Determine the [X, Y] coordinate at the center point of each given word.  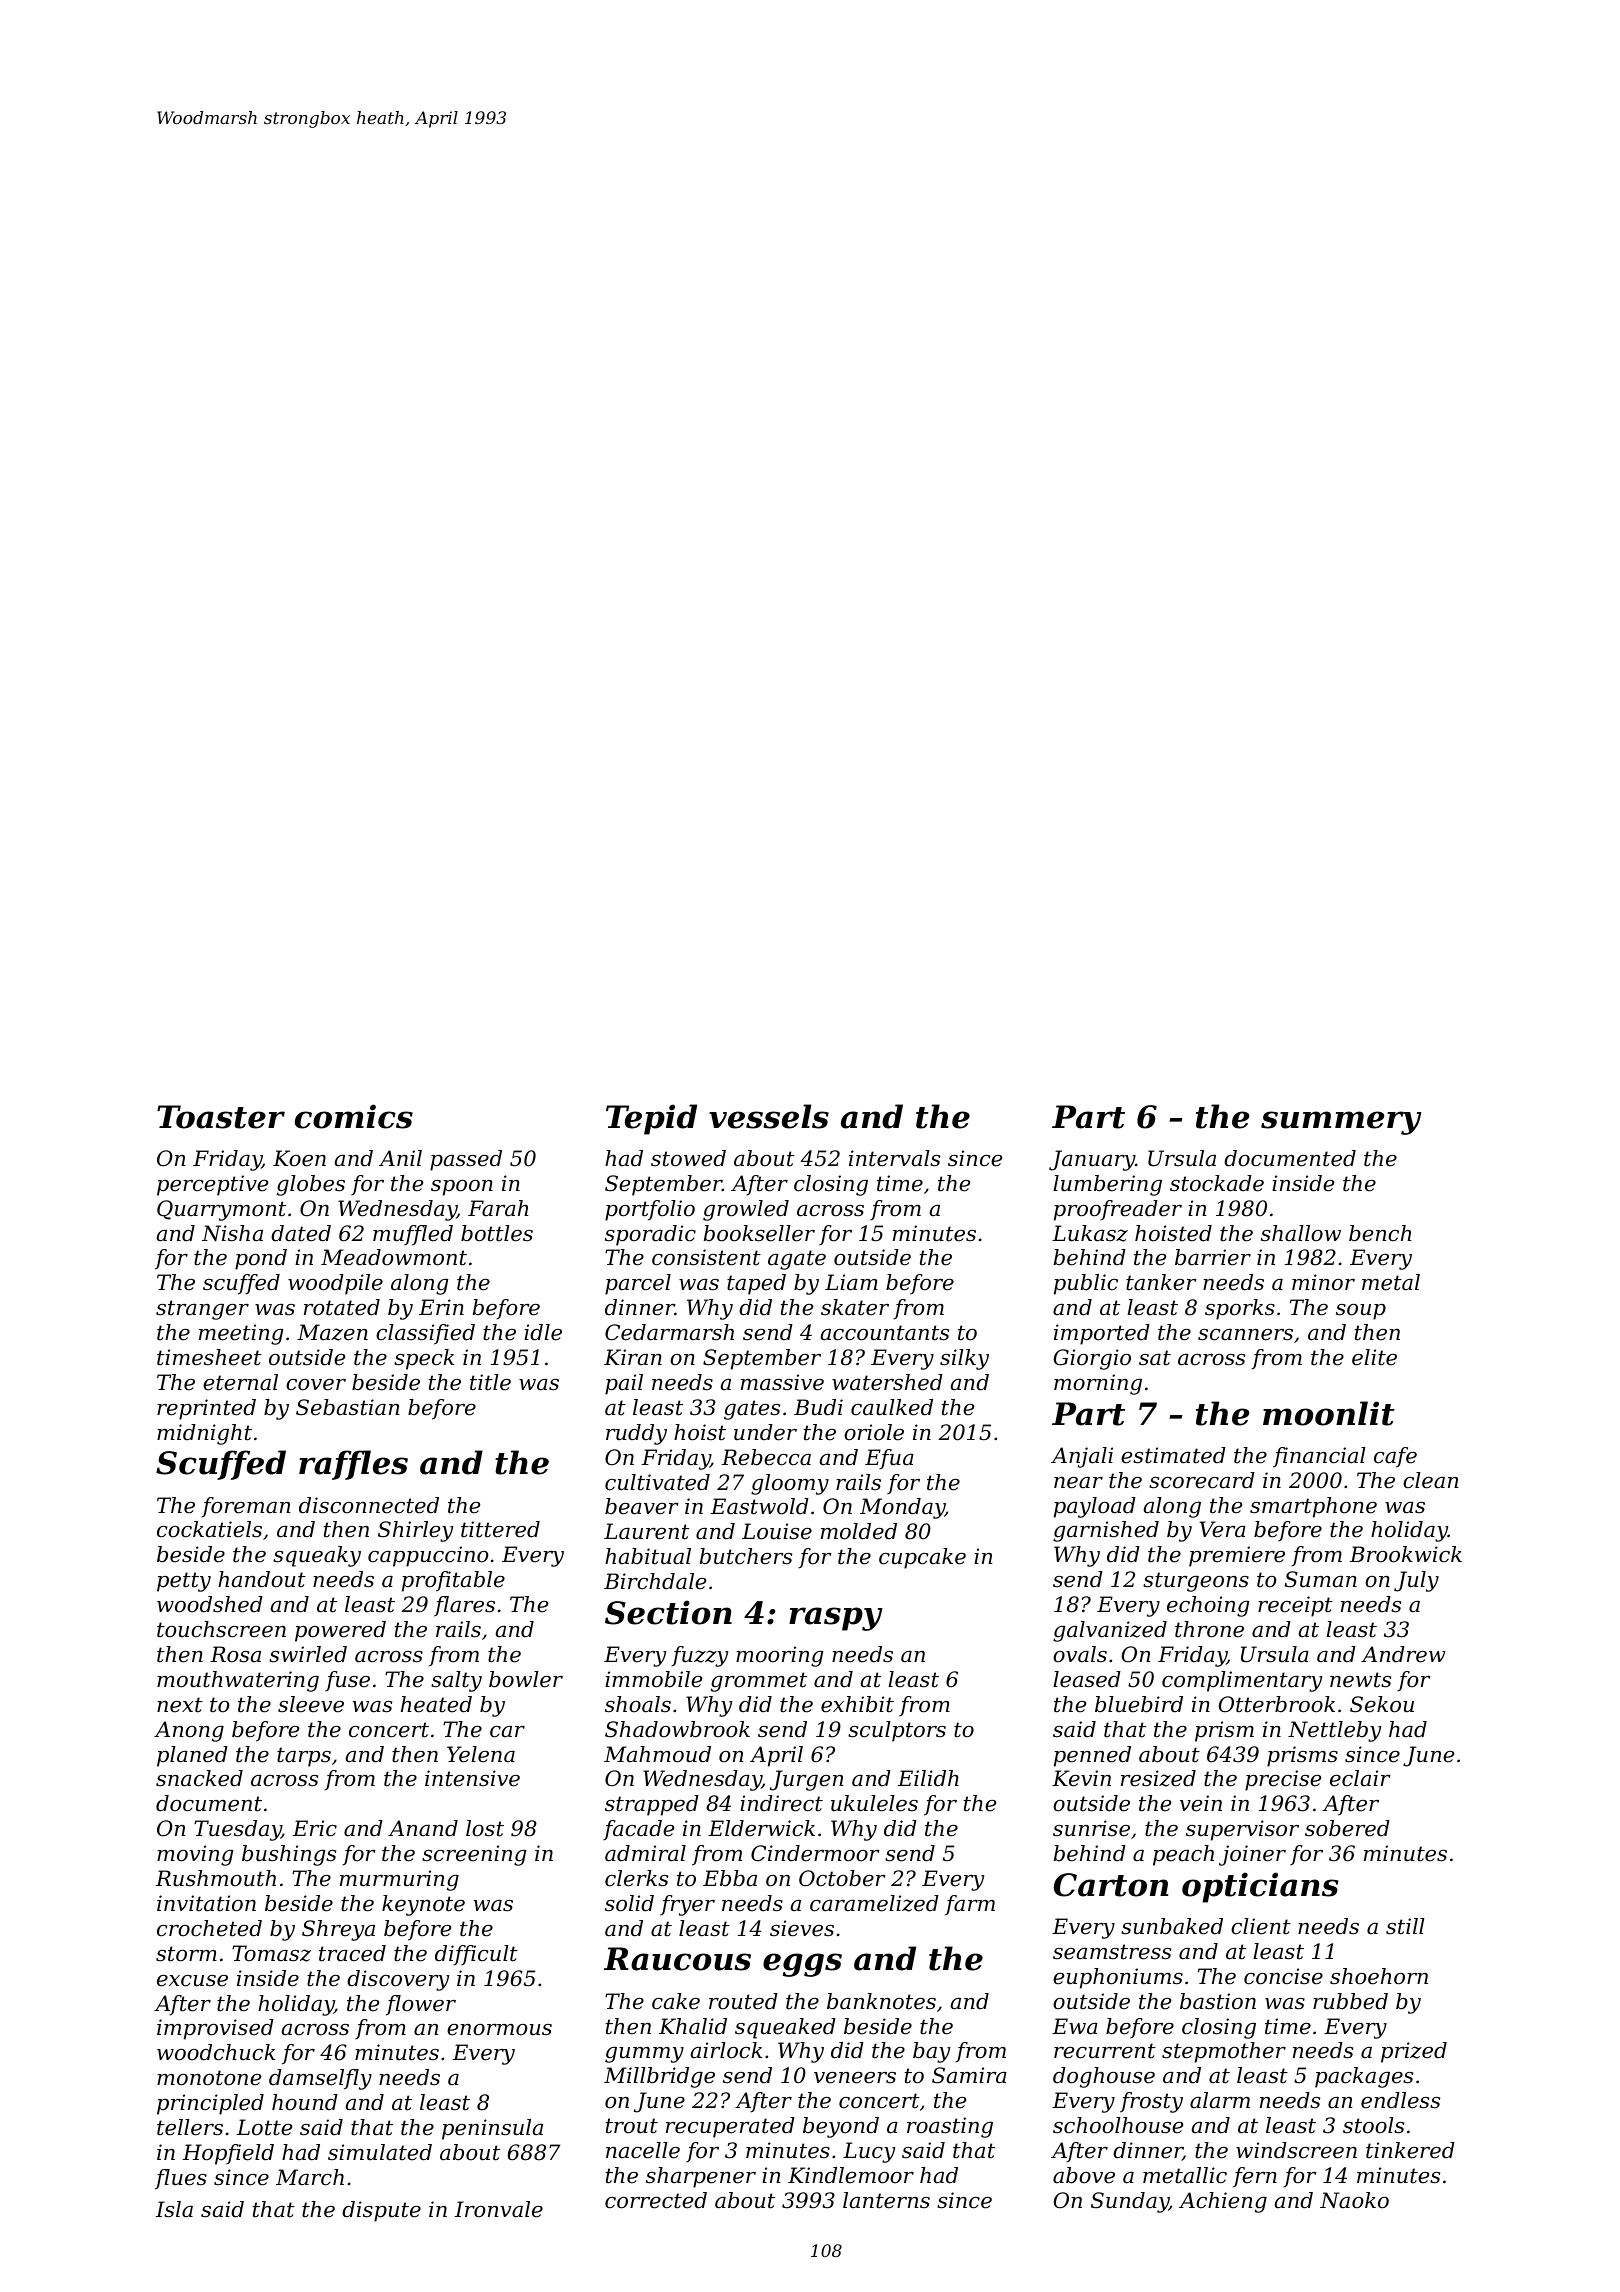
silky [964, 1359]
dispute [381, 2211]
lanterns [886, 2200]
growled [746, 1210]
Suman [1321, 1579]
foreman [245, 1507]
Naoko [1354, 2200]
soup [1361, 1312]
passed [466, 1160]
